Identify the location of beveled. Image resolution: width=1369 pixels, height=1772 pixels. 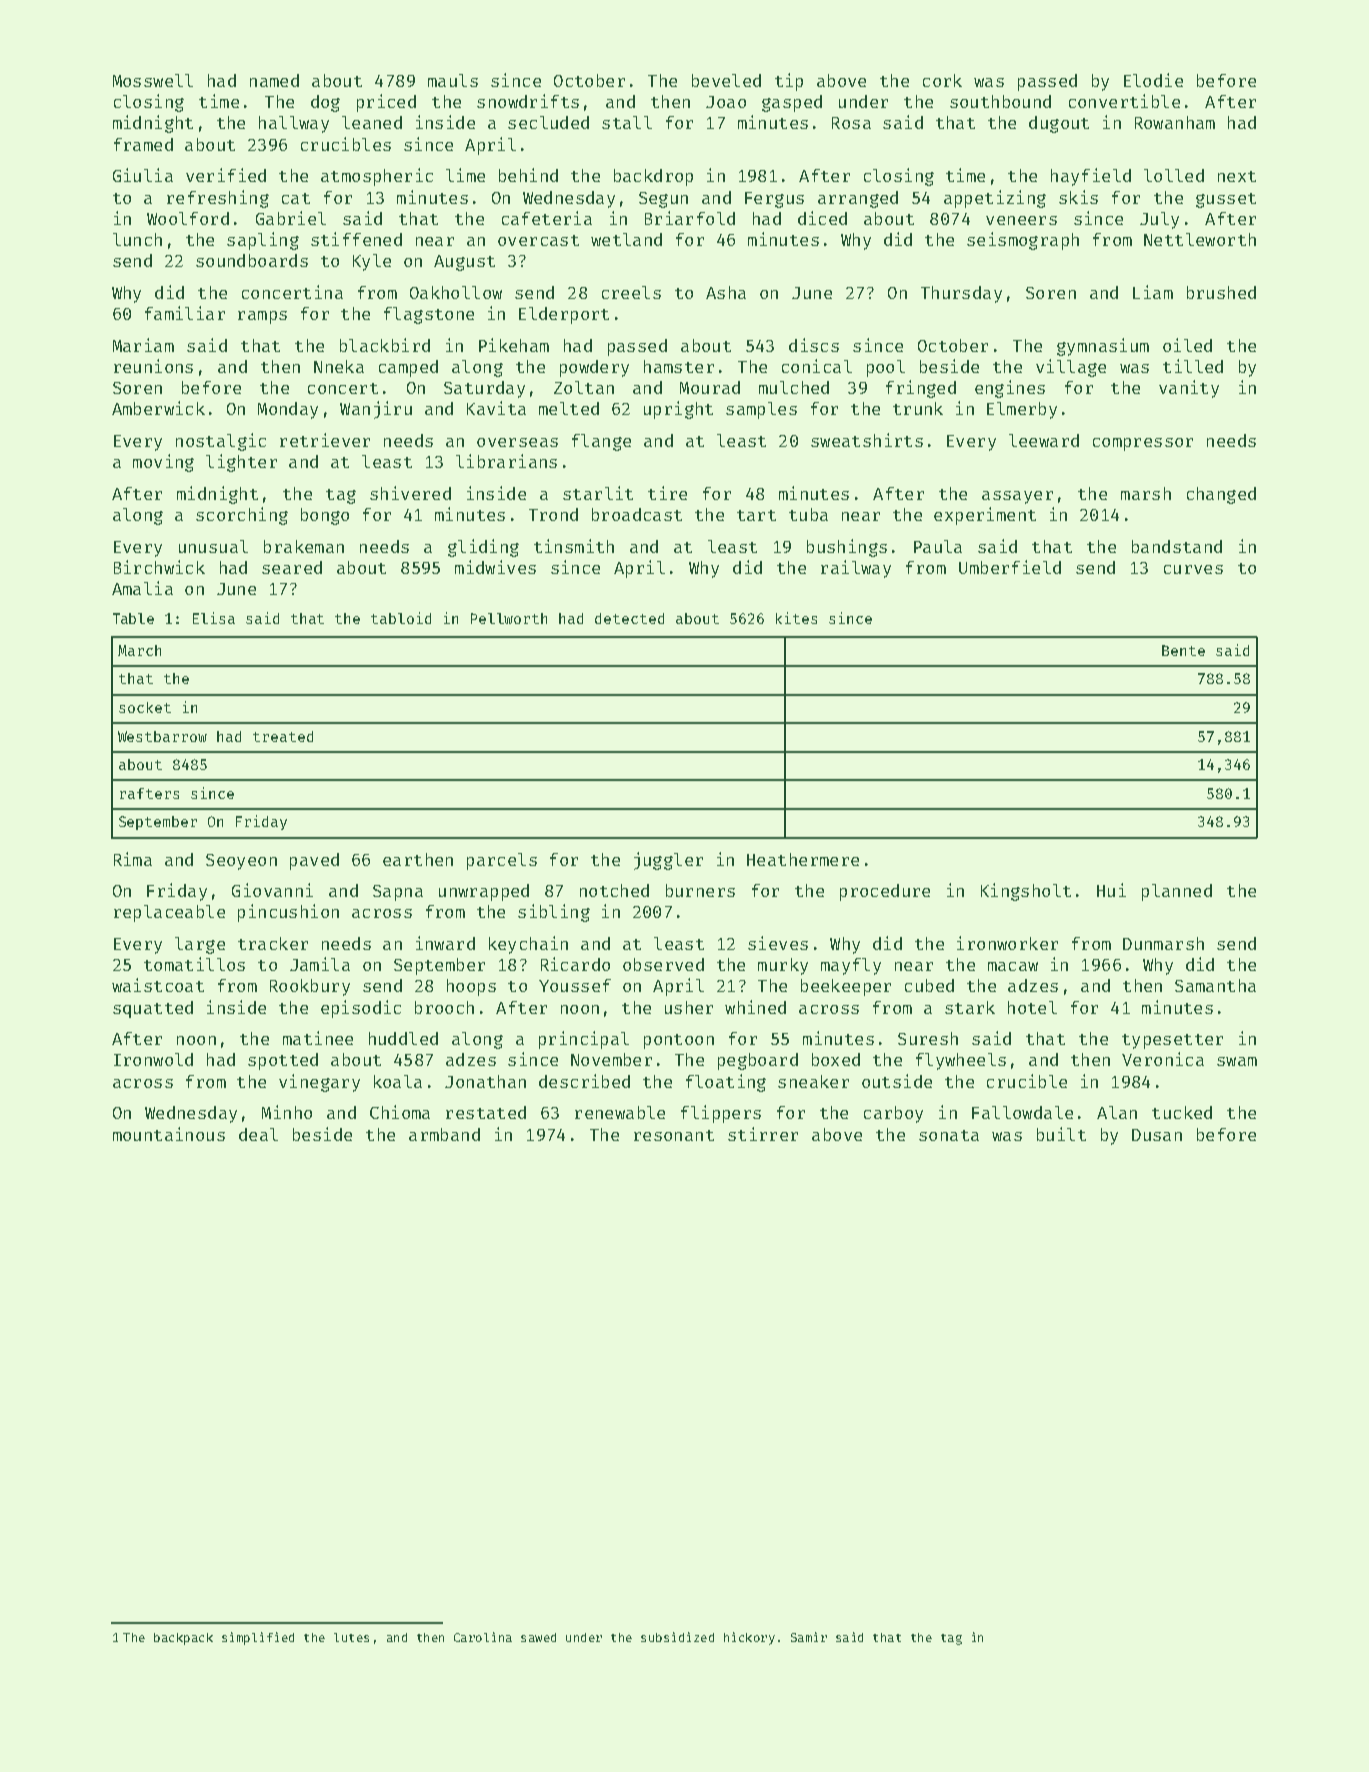
(726, 80).
